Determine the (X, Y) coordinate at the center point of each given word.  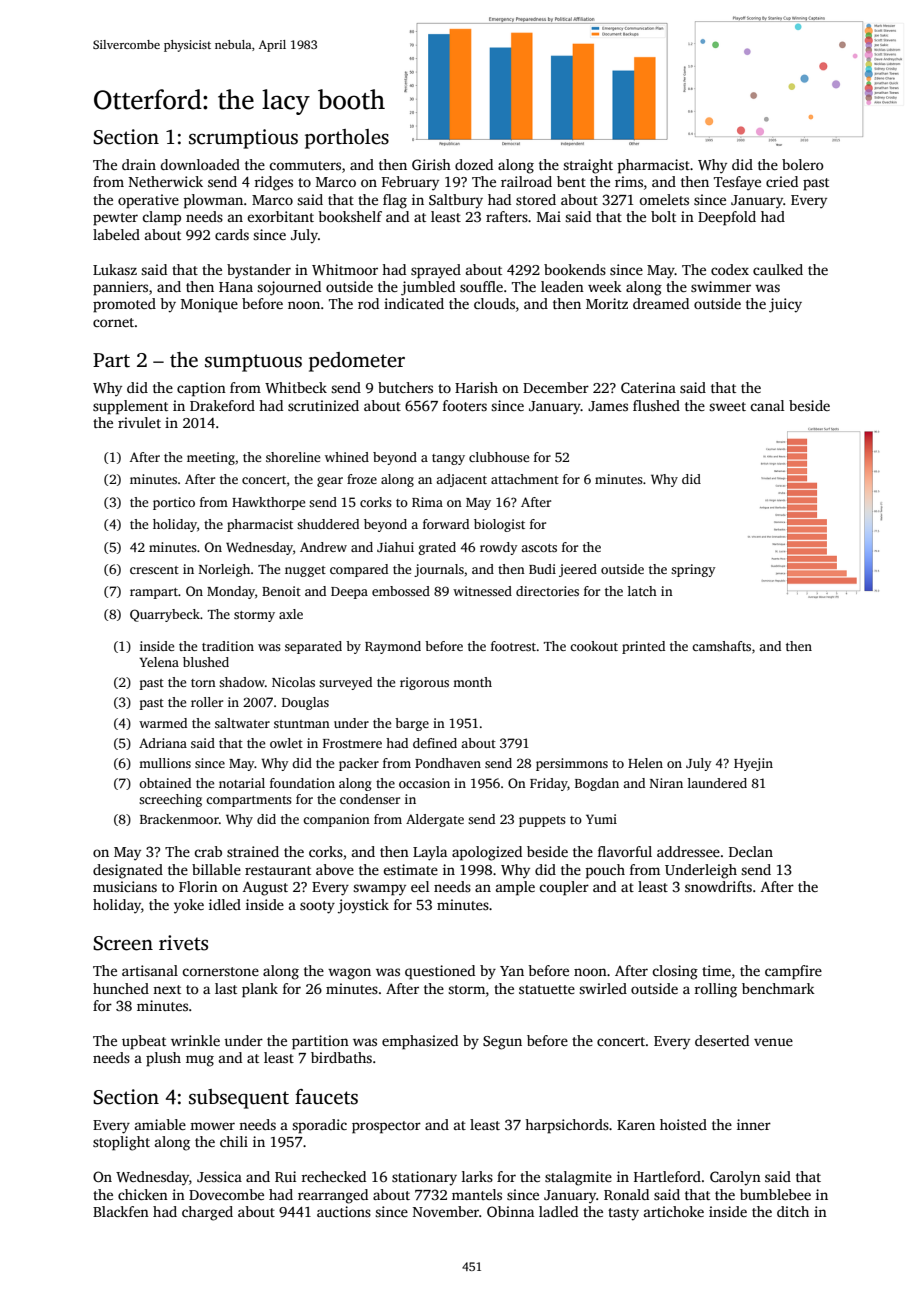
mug (200, 1061)
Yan (512, 971)
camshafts (721, 646)
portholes (347, 139)
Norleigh (224, 570)
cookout (594, 646)
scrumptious (243, 139)
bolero (803, 164)
